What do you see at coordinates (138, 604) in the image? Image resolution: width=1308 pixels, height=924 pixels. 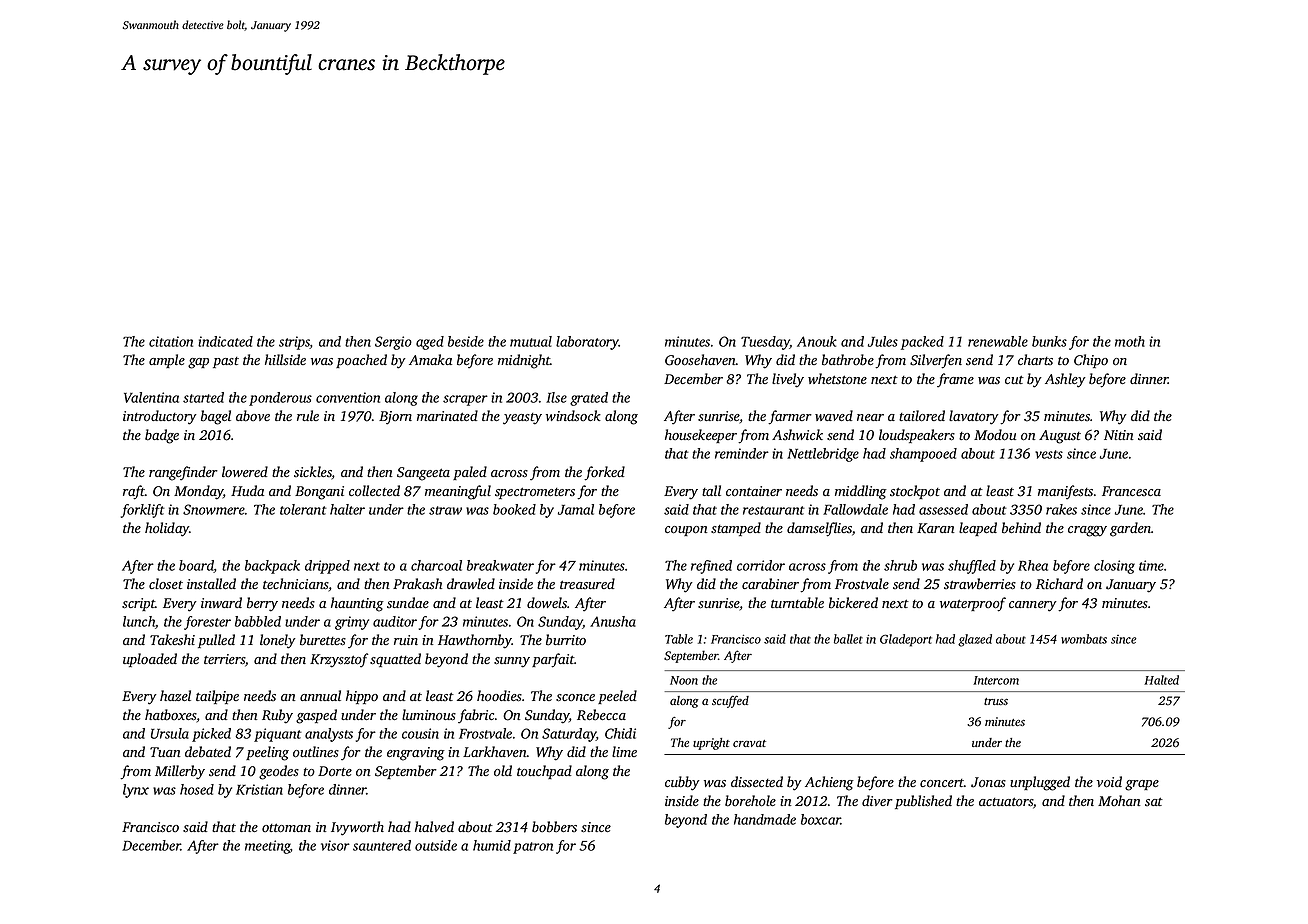 I see `script` at bounding box center [138, 604].
